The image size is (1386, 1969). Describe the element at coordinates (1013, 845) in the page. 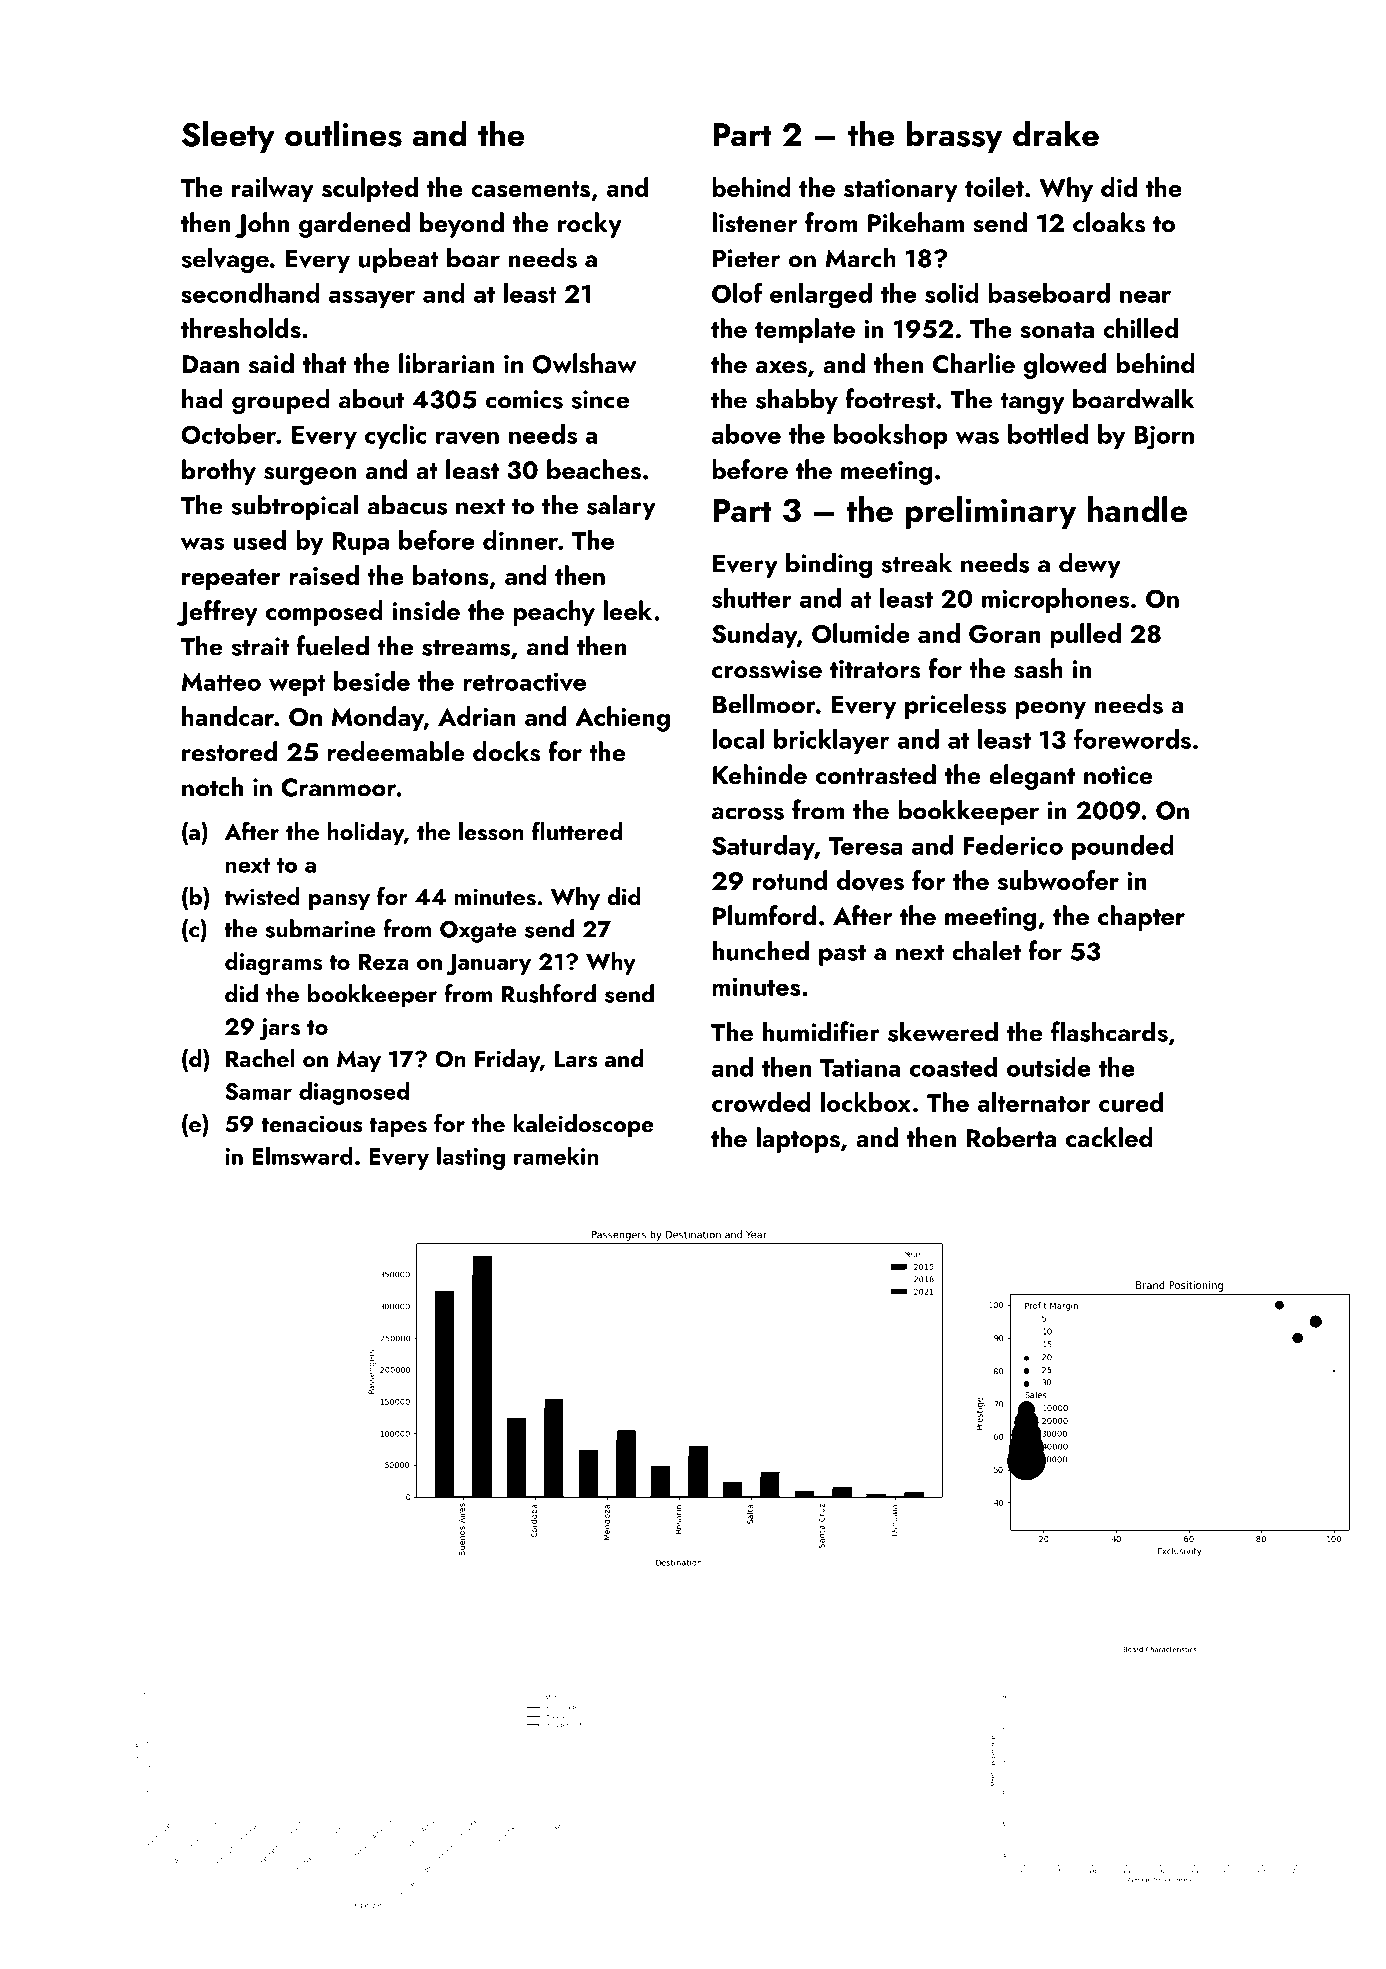

I see `Federico` at that location.
